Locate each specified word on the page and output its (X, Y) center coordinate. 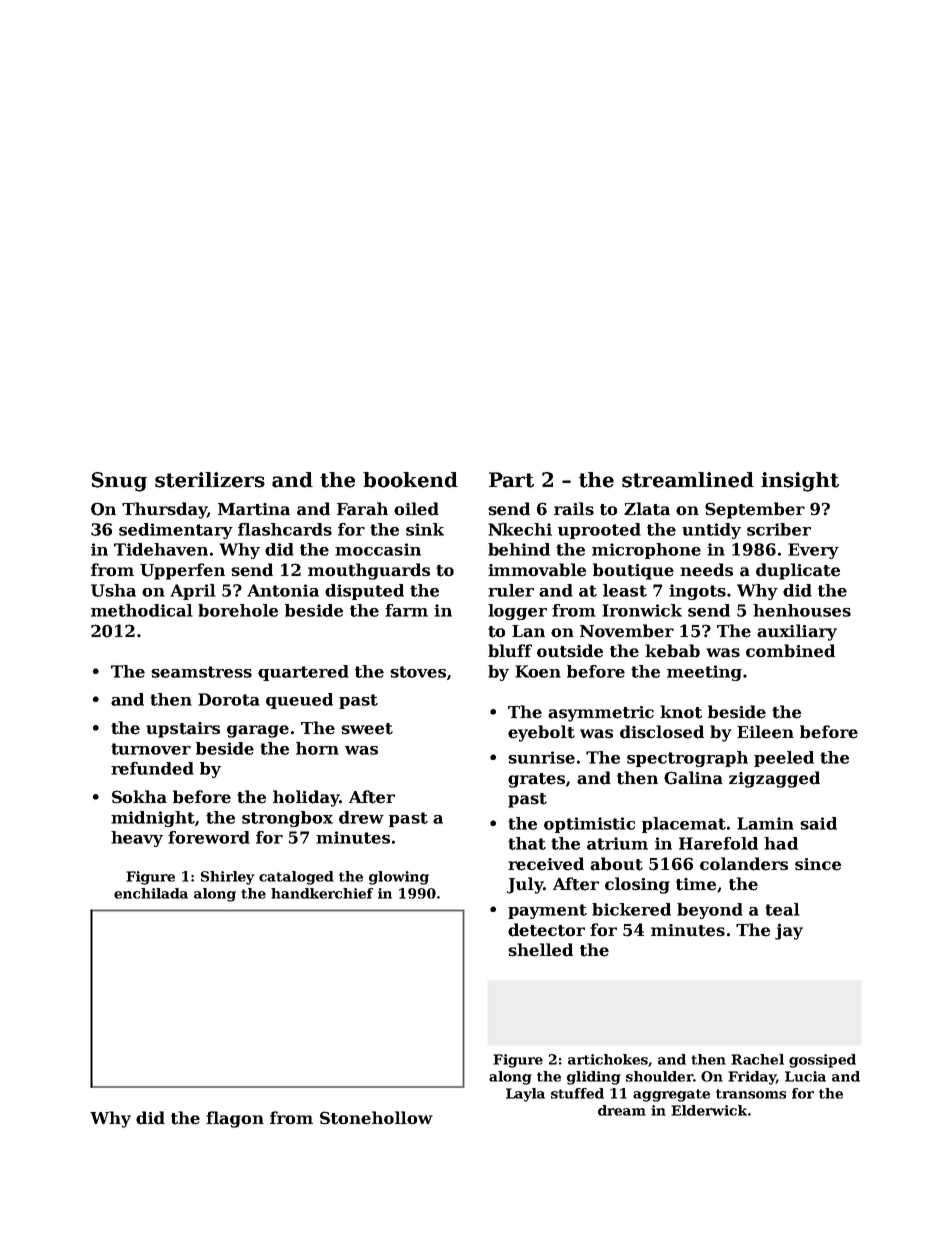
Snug (119, 482)
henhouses (802, 610)
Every (813, 551)
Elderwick (709, 1110)
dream (622, 1110)
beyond (710, 911)
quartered (303, 673)
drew (361, 817)
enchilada (151, 893)
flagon (235, 1119)
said (818, 823)
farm (406, 610)
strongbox (287, 819)
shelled (540, 950)
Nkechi (520, 529)
